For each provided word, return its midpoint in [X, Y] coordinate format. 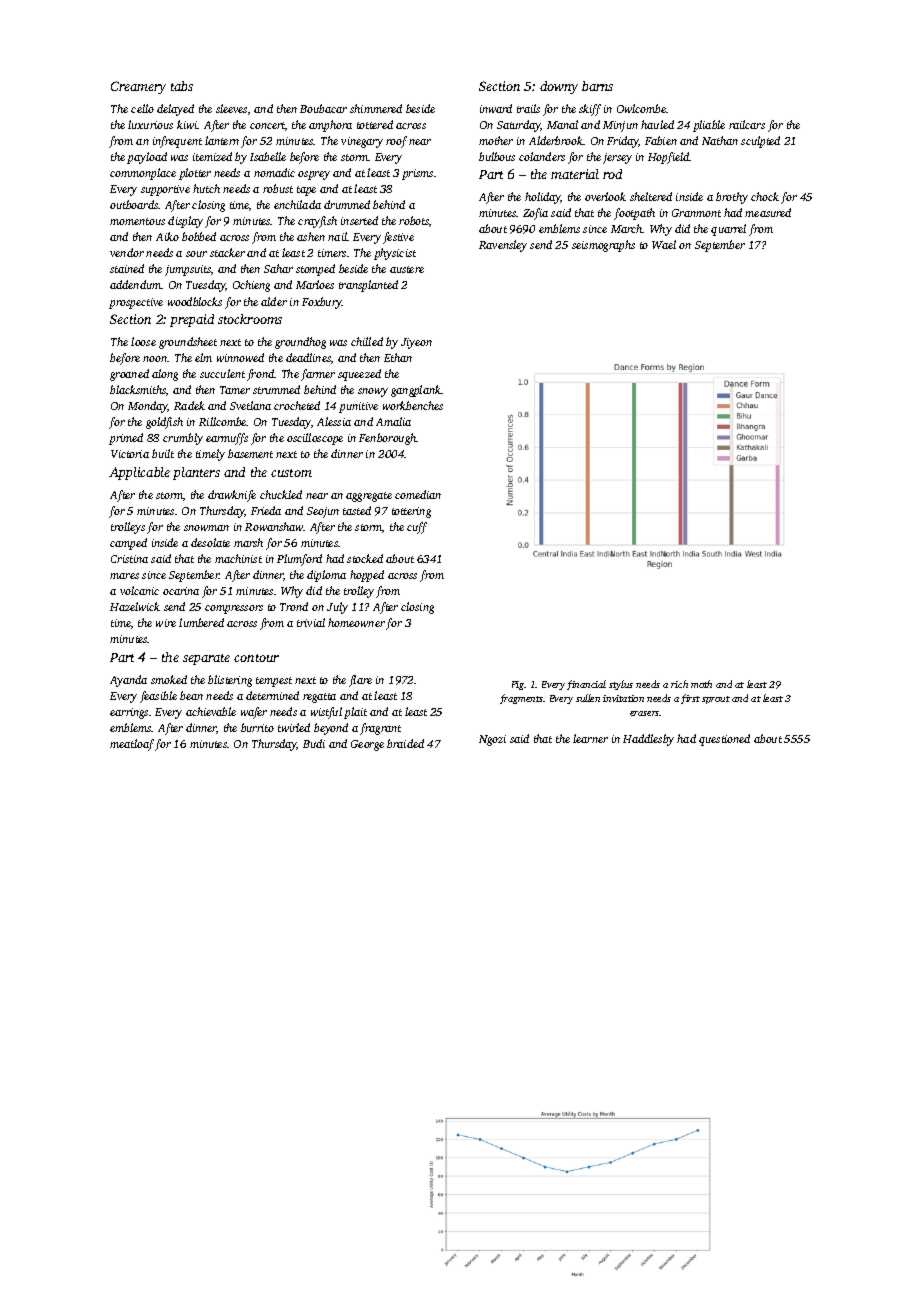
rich [679, 684]
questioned [724, 740]
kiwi [187, 124]
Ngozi [492, 740]
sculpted [760, 142]
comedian [418, 494]
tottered [375, 124]
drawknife [232, 496]
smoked [169, 679]
